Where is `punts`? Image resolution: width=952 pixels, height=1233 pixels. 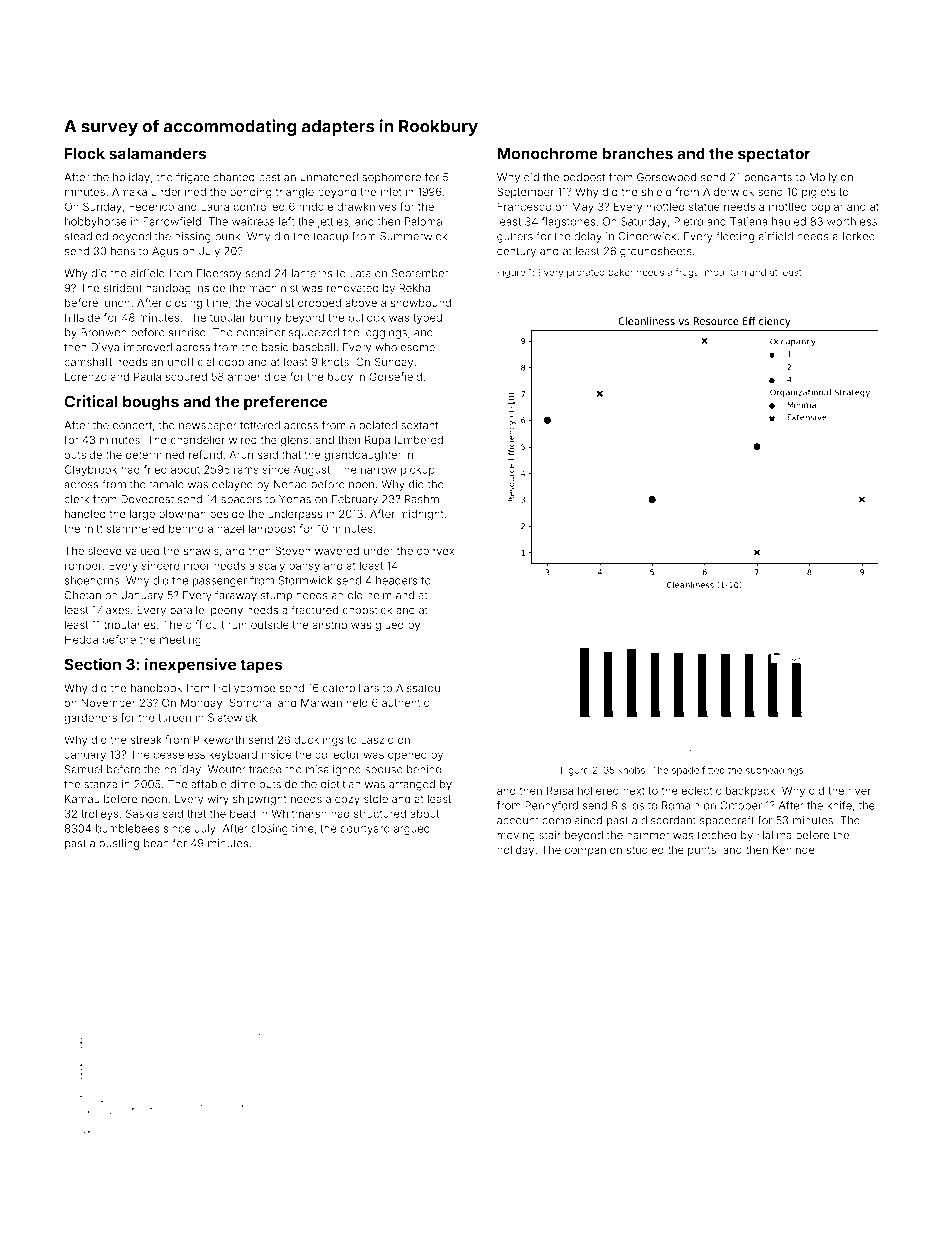
punts is located at coordinates (702, 851).
